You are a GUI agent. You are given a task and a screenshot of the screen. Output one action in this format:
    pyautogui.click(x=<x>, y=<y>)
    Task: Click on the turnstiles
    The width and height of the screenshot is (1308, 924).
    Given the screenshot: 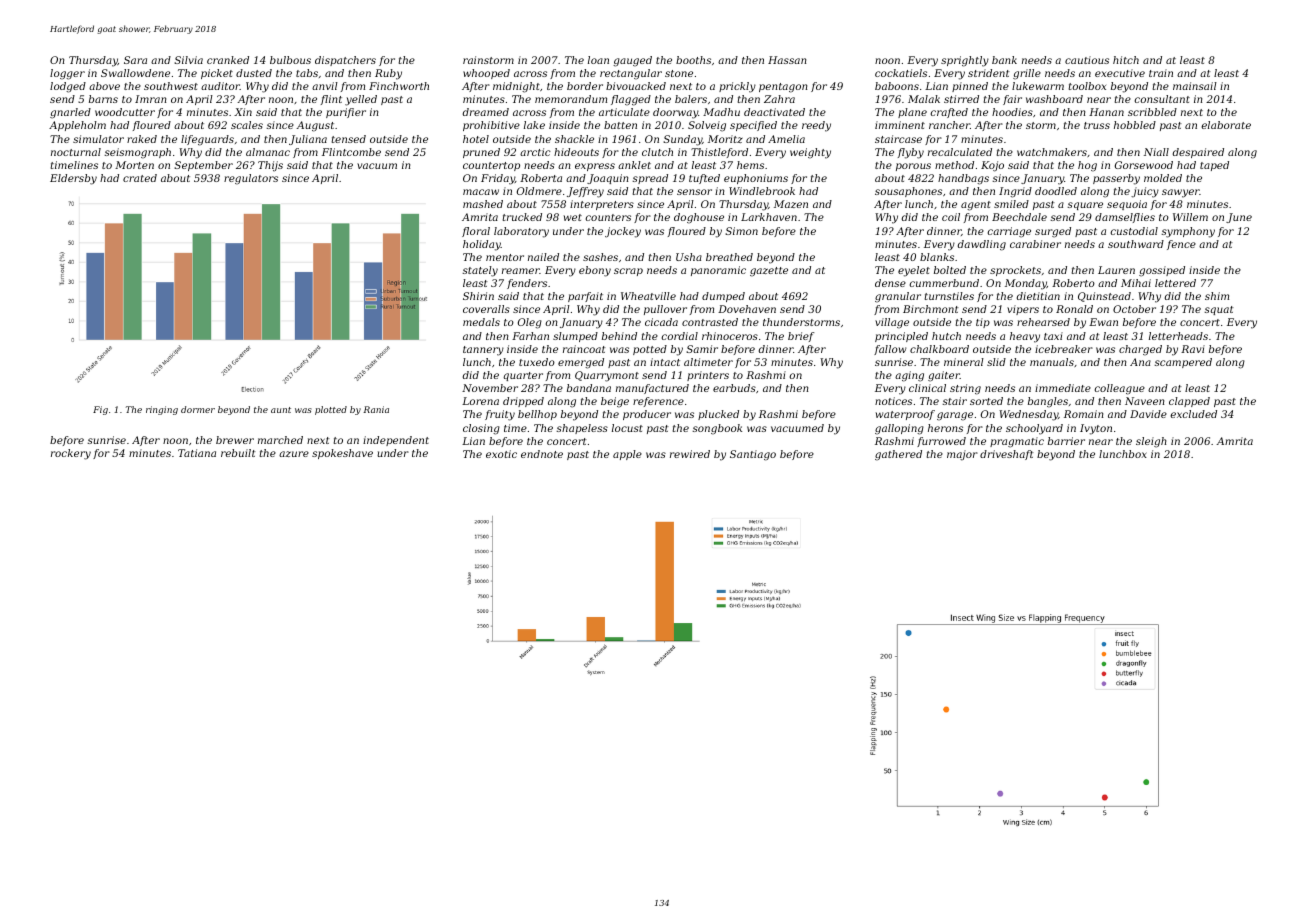 What is the action you would take?
    pyautogui.click(x=949, y=296)
